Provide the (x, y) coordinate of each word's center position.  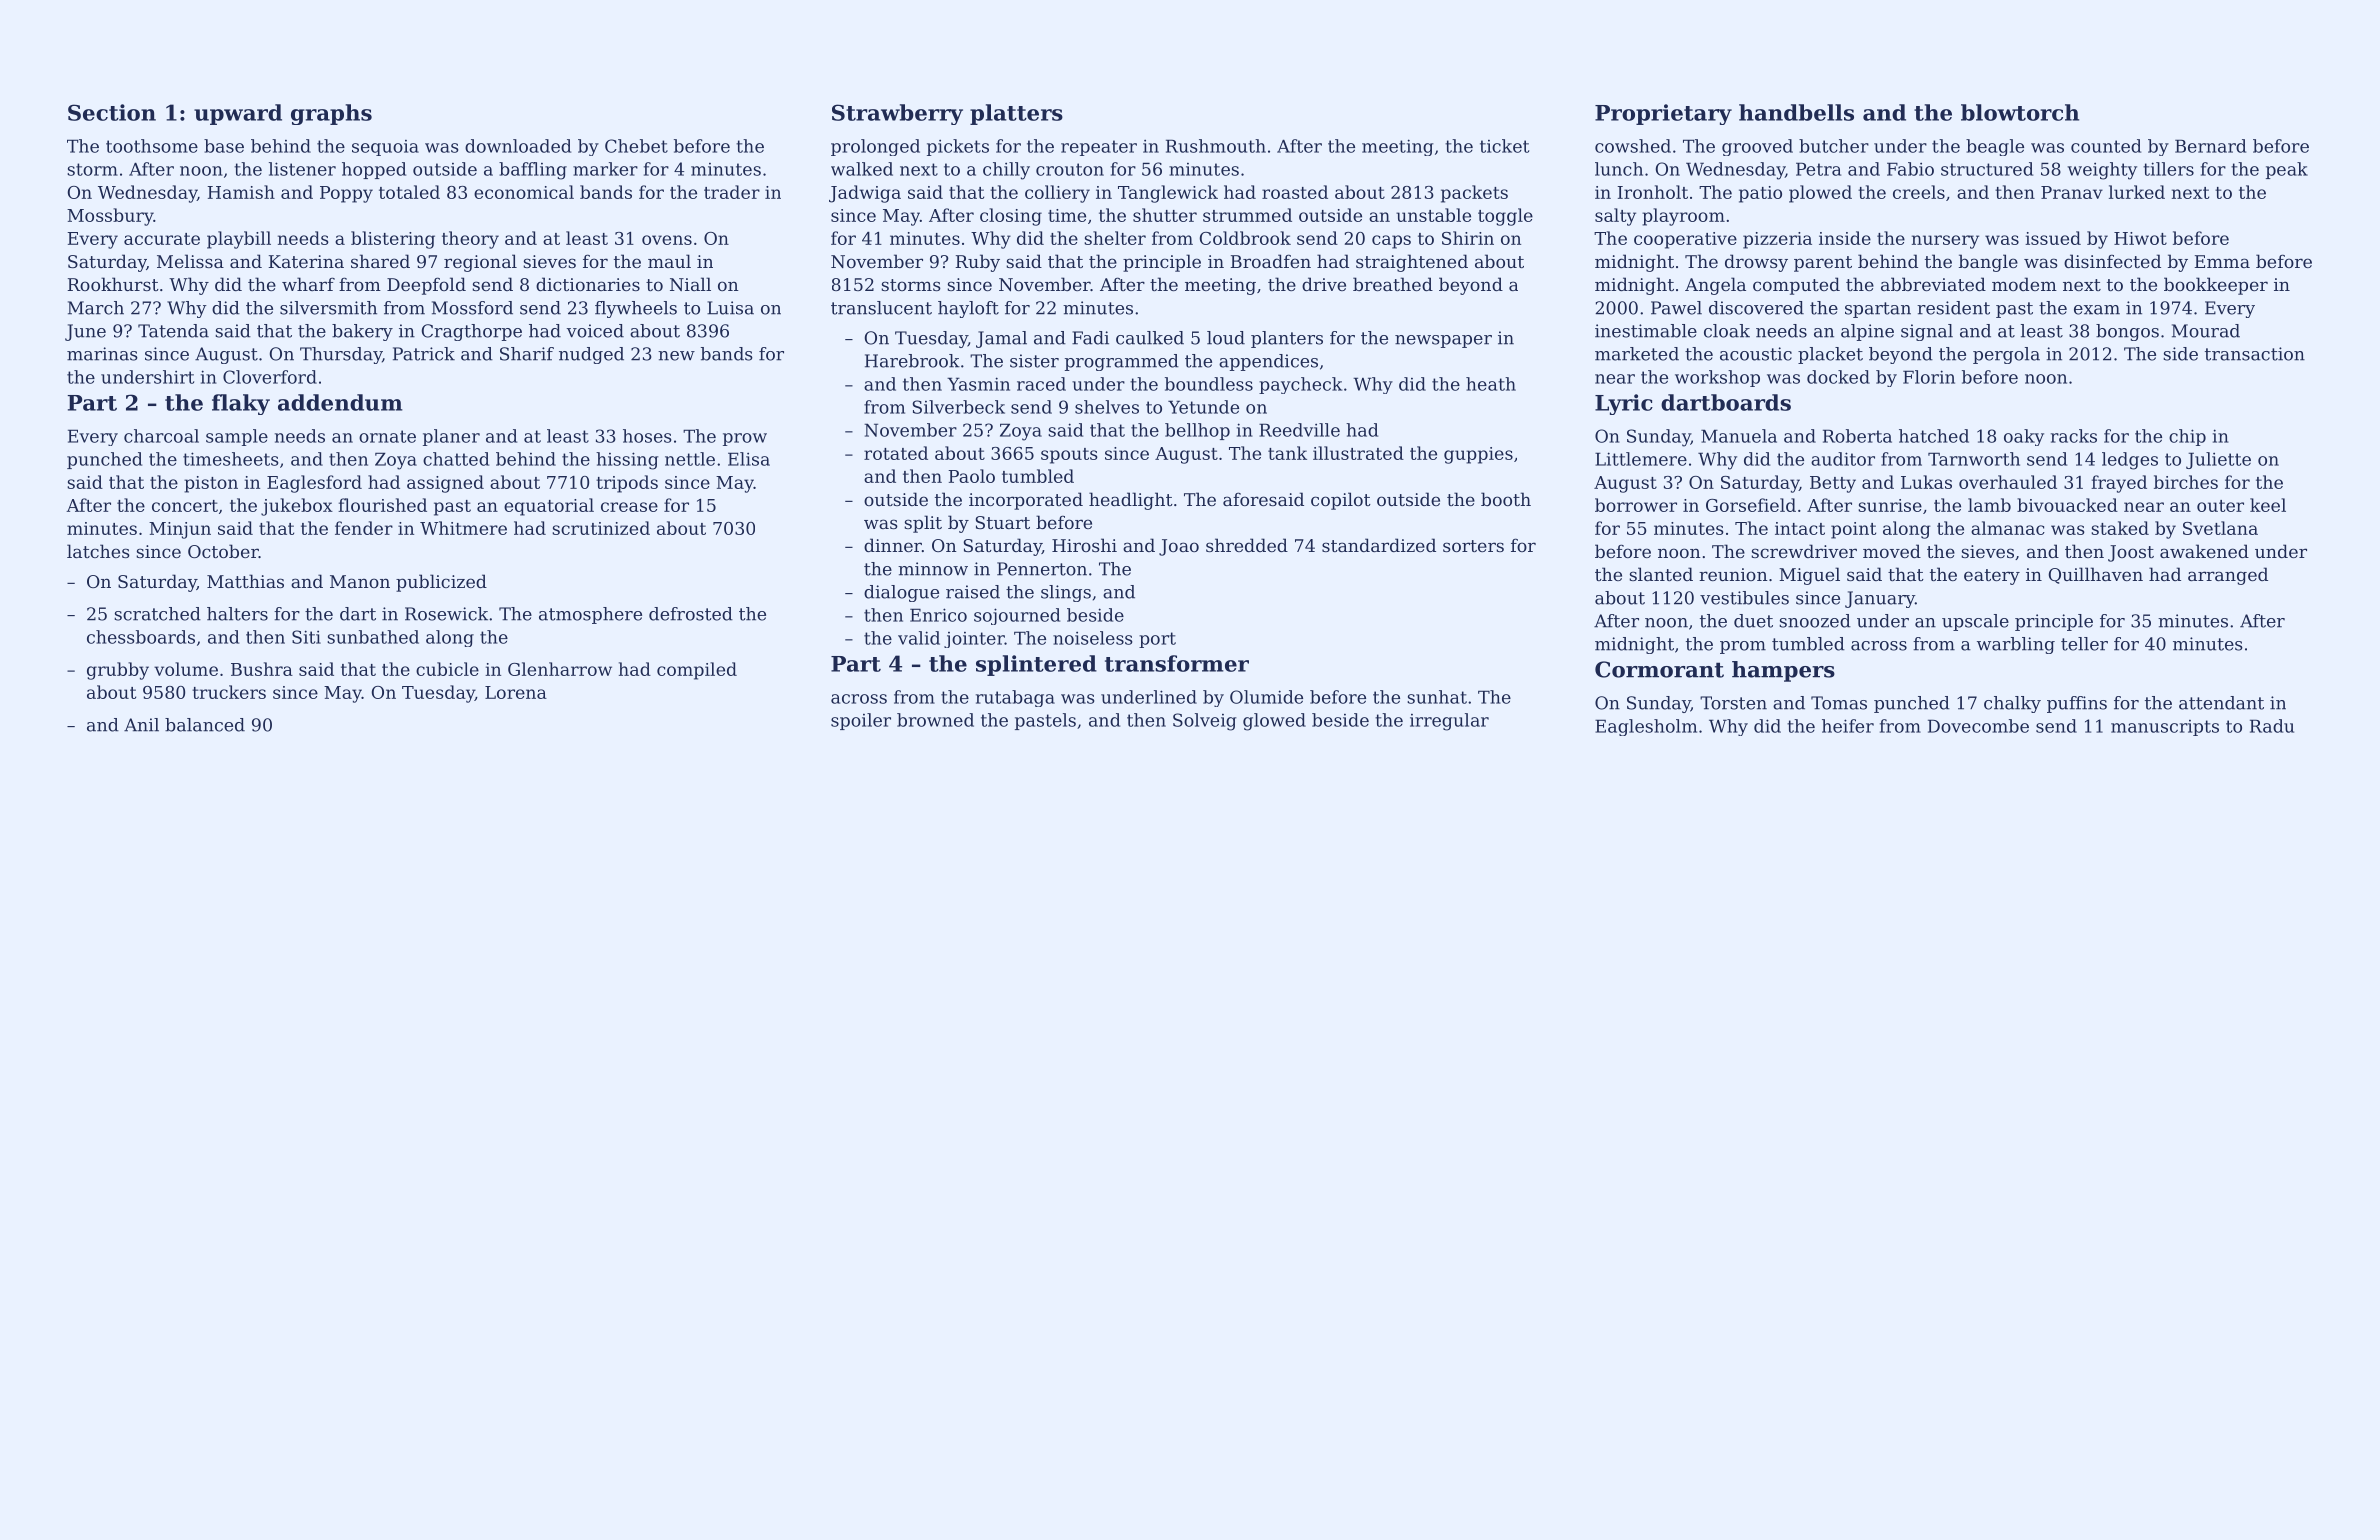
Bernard (2210, 146)
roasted (1295, 192)
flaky (241, 404)
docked (1838, 377)
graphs (331, 114)
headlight (1131, 501)
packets (1474, 194)
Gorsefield (1751, 505)
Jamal (1001, 339)
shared (380, 261)
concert (185, 506)
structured (1987, 169)
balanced (205, 725)
